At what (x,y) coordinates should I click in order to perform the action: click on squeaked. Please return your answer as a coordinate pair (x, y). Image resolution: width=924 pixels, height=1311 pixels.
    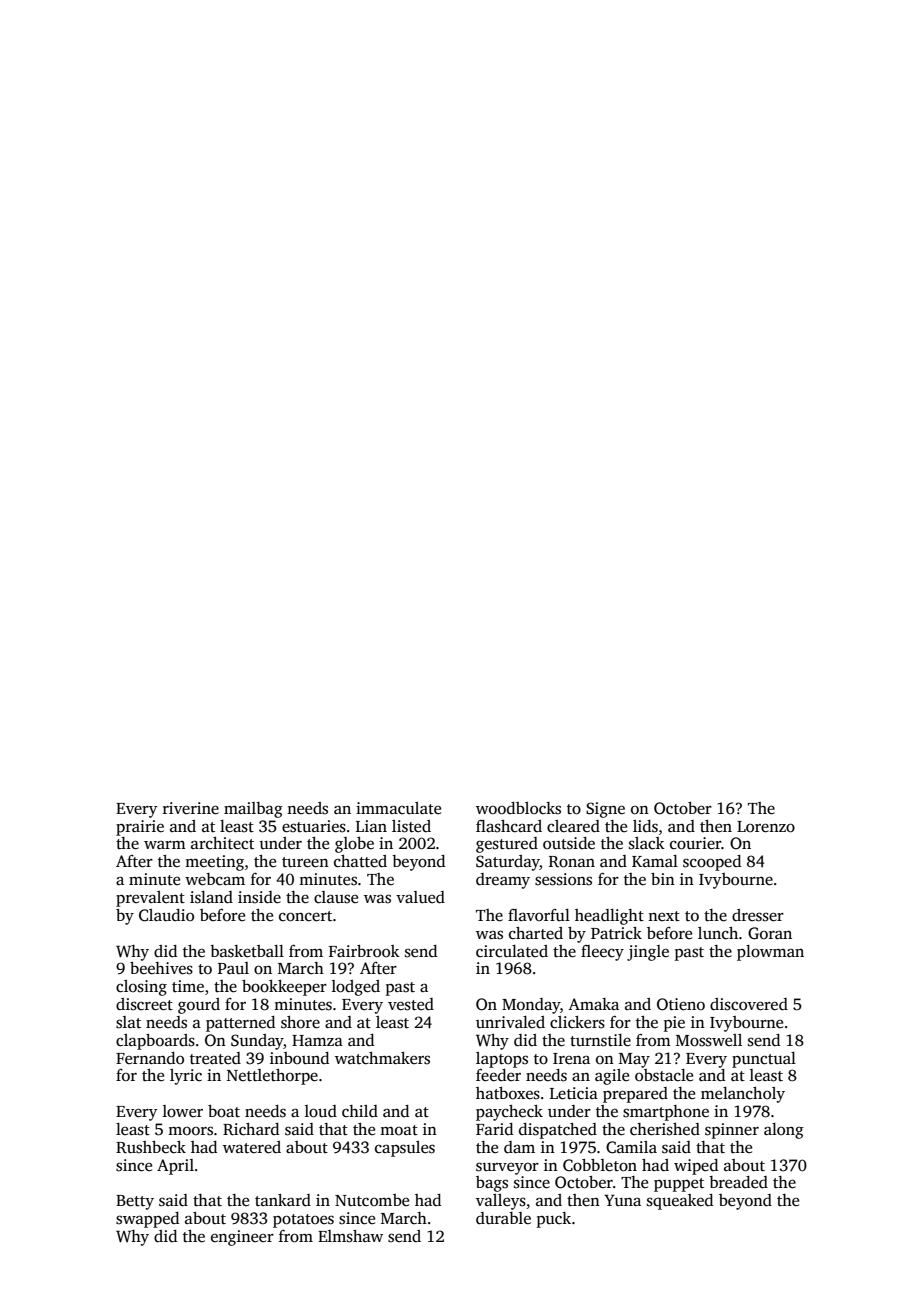
    Looking at the image, I should click on (680, 1202).
